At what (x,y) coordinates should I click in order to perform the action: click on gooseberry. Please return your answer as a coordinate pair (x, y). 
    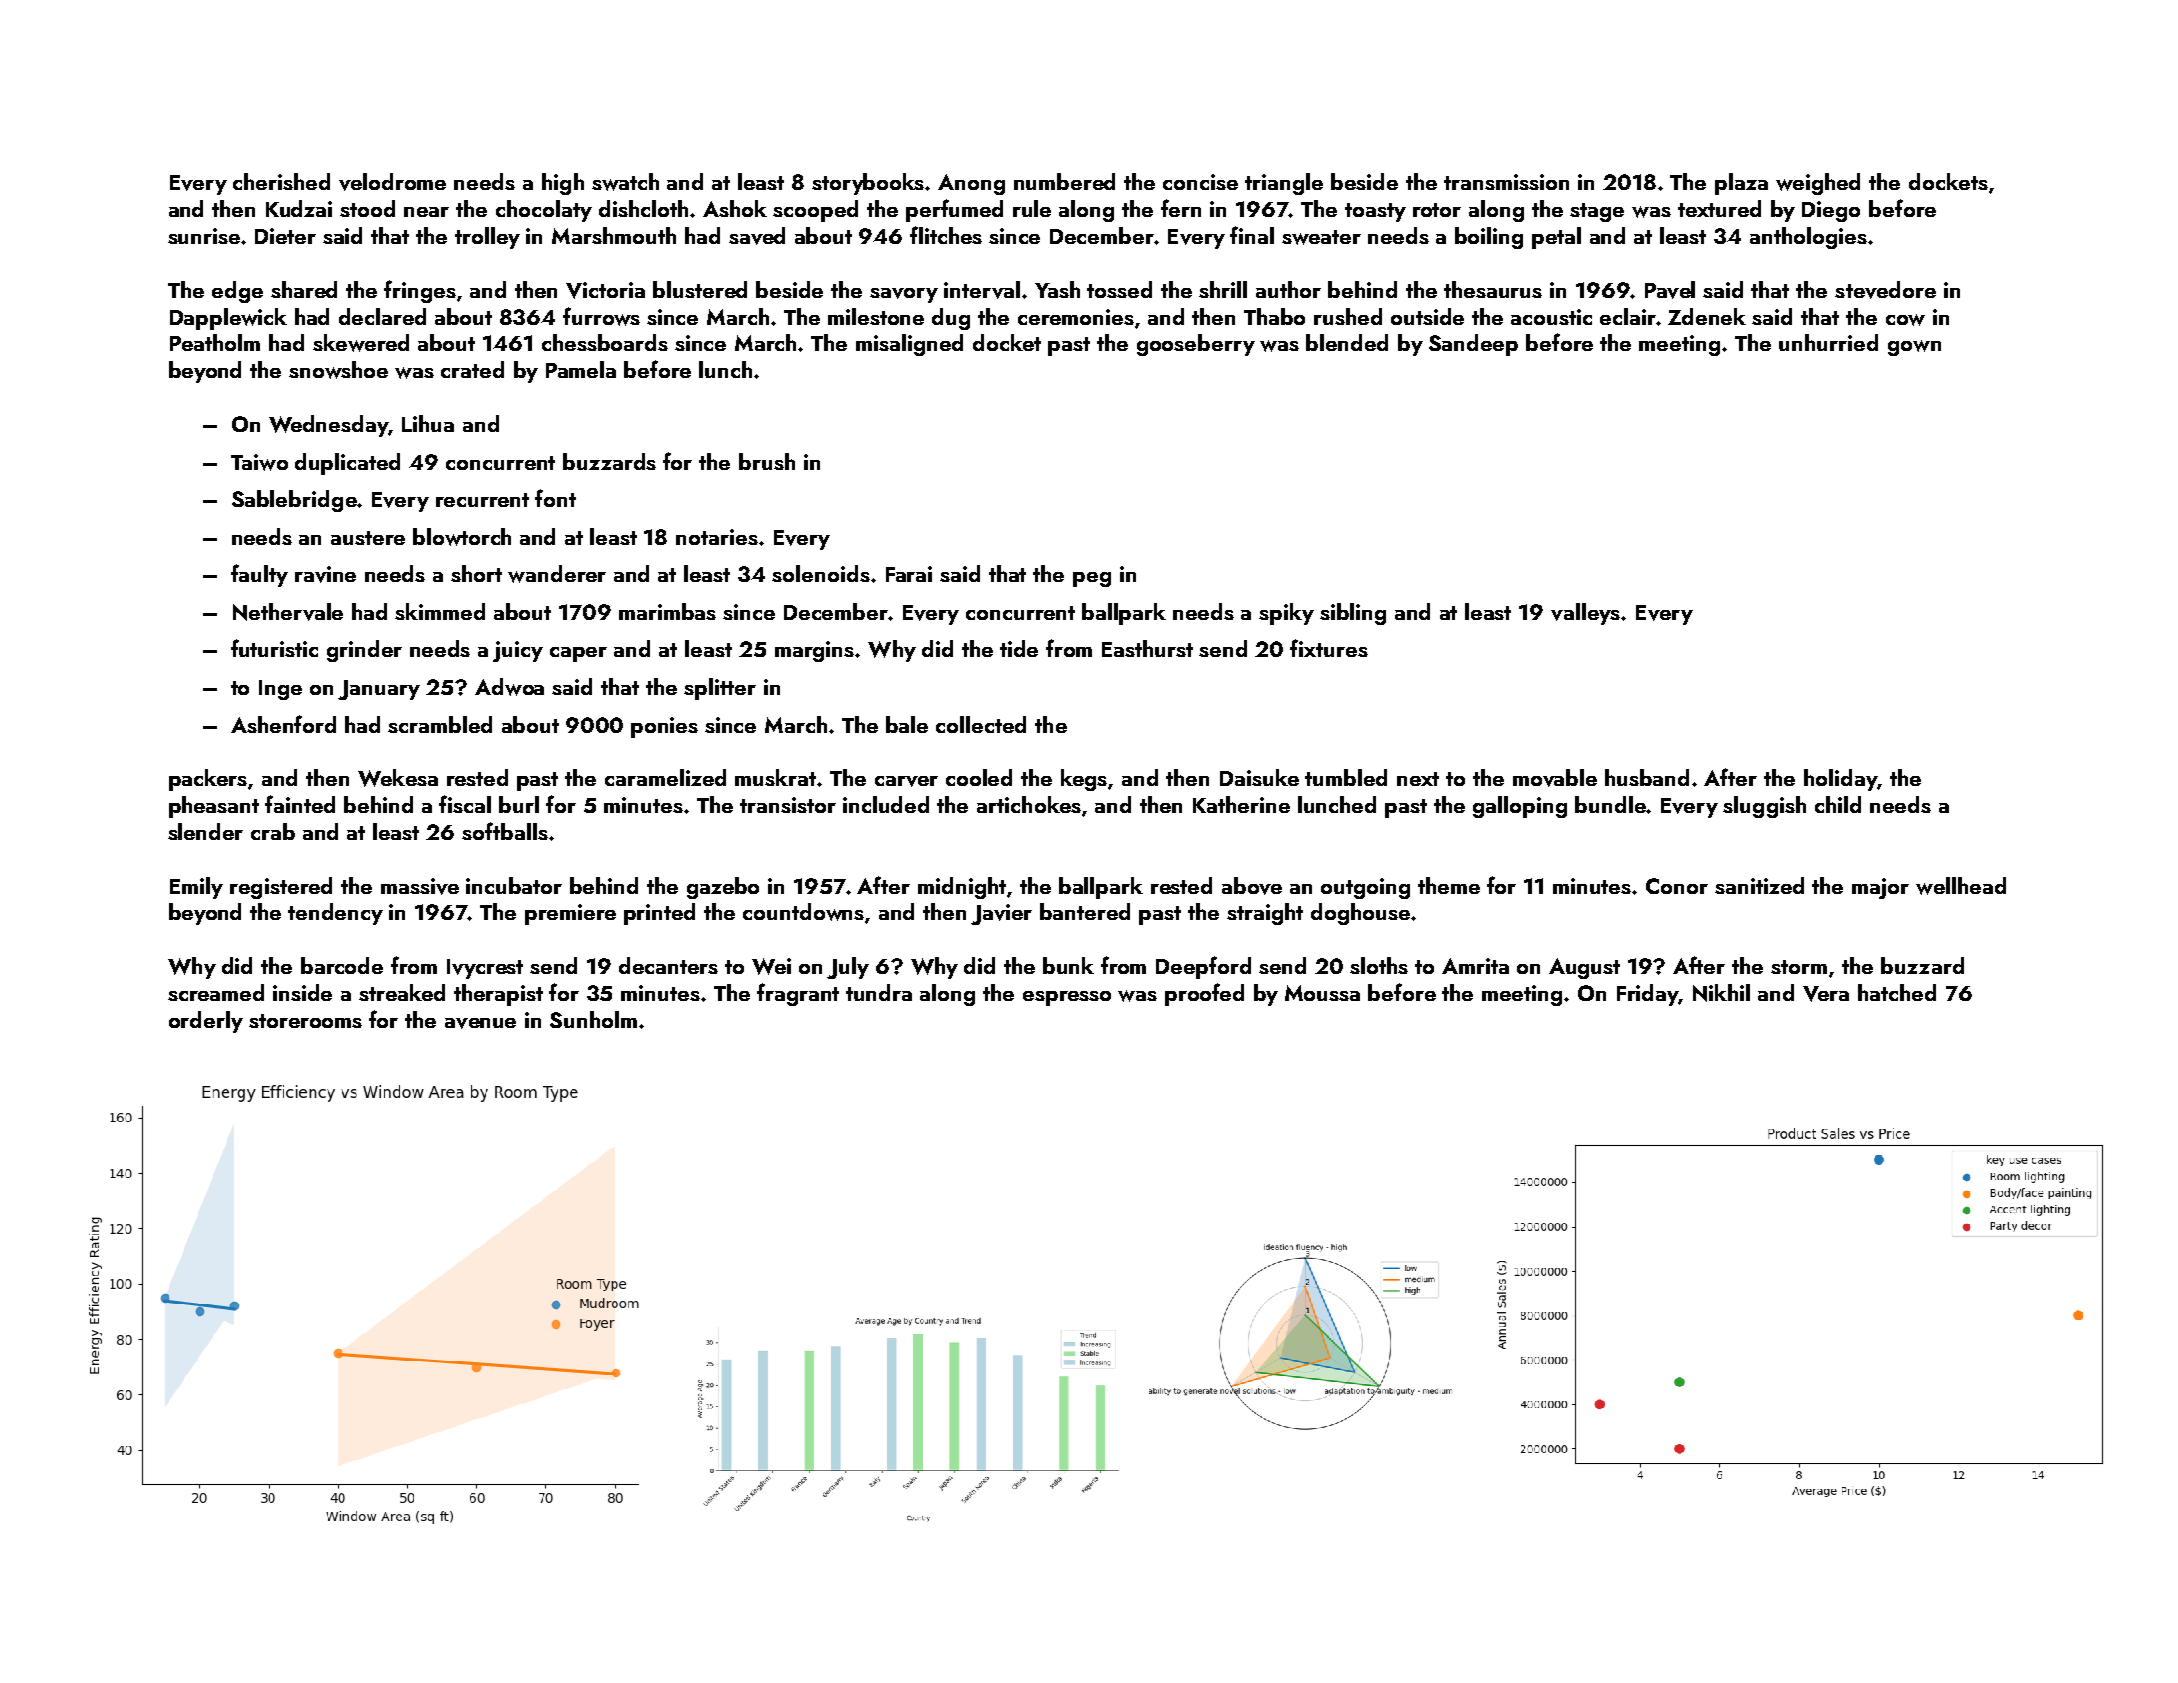
    Looking at the image, I should click on (1196, 345).
